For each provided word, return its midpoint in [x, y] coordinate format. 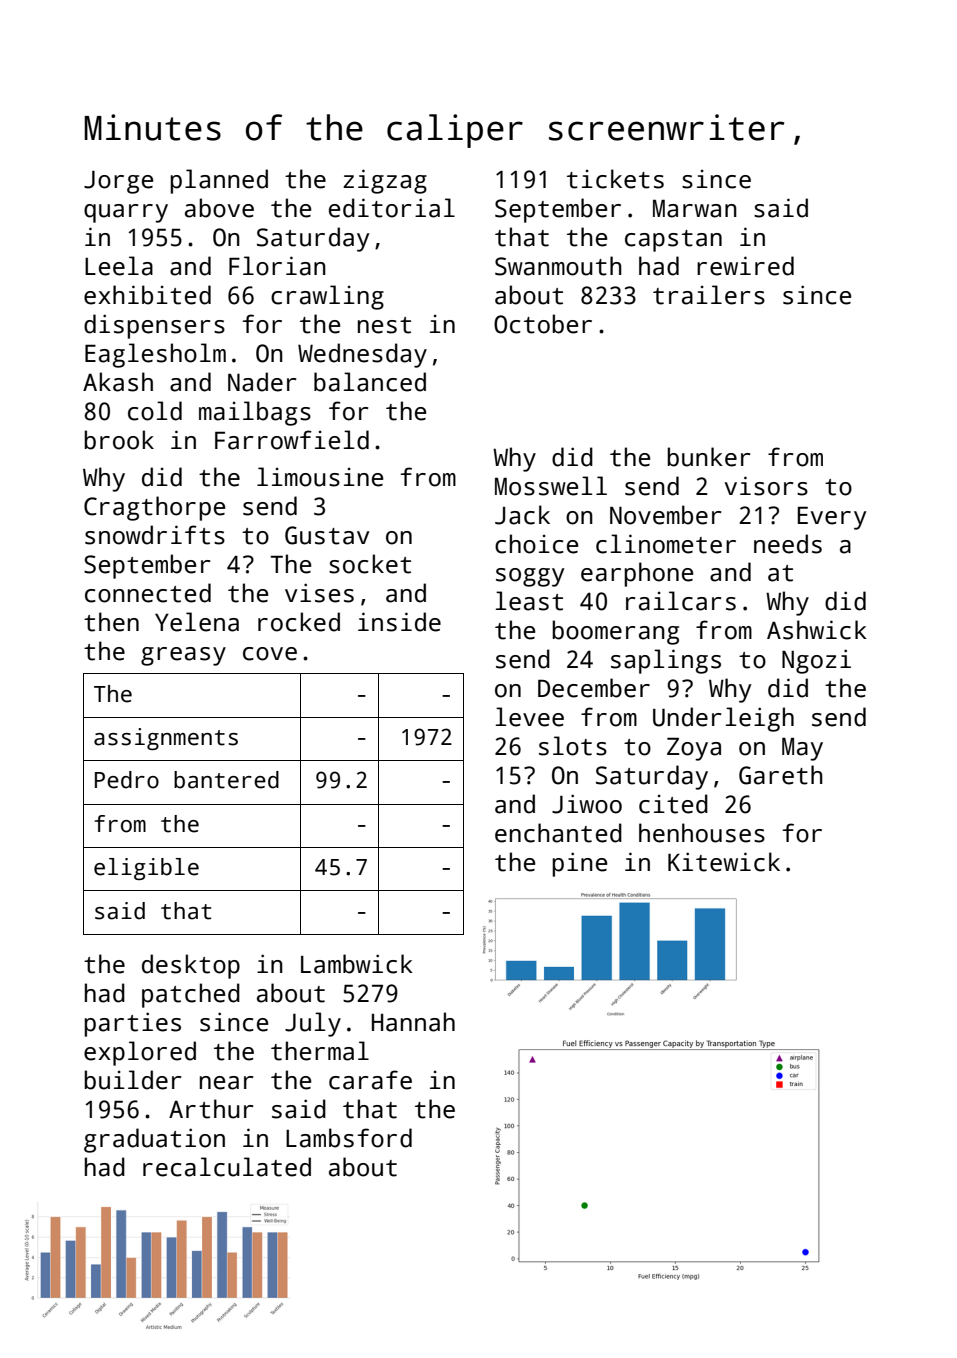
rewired [745, 266]
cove [270, 654]
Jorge [118, 182]
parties [132, 1024]
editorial [392, 208]
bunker [709, 457]
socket [370, 564]
